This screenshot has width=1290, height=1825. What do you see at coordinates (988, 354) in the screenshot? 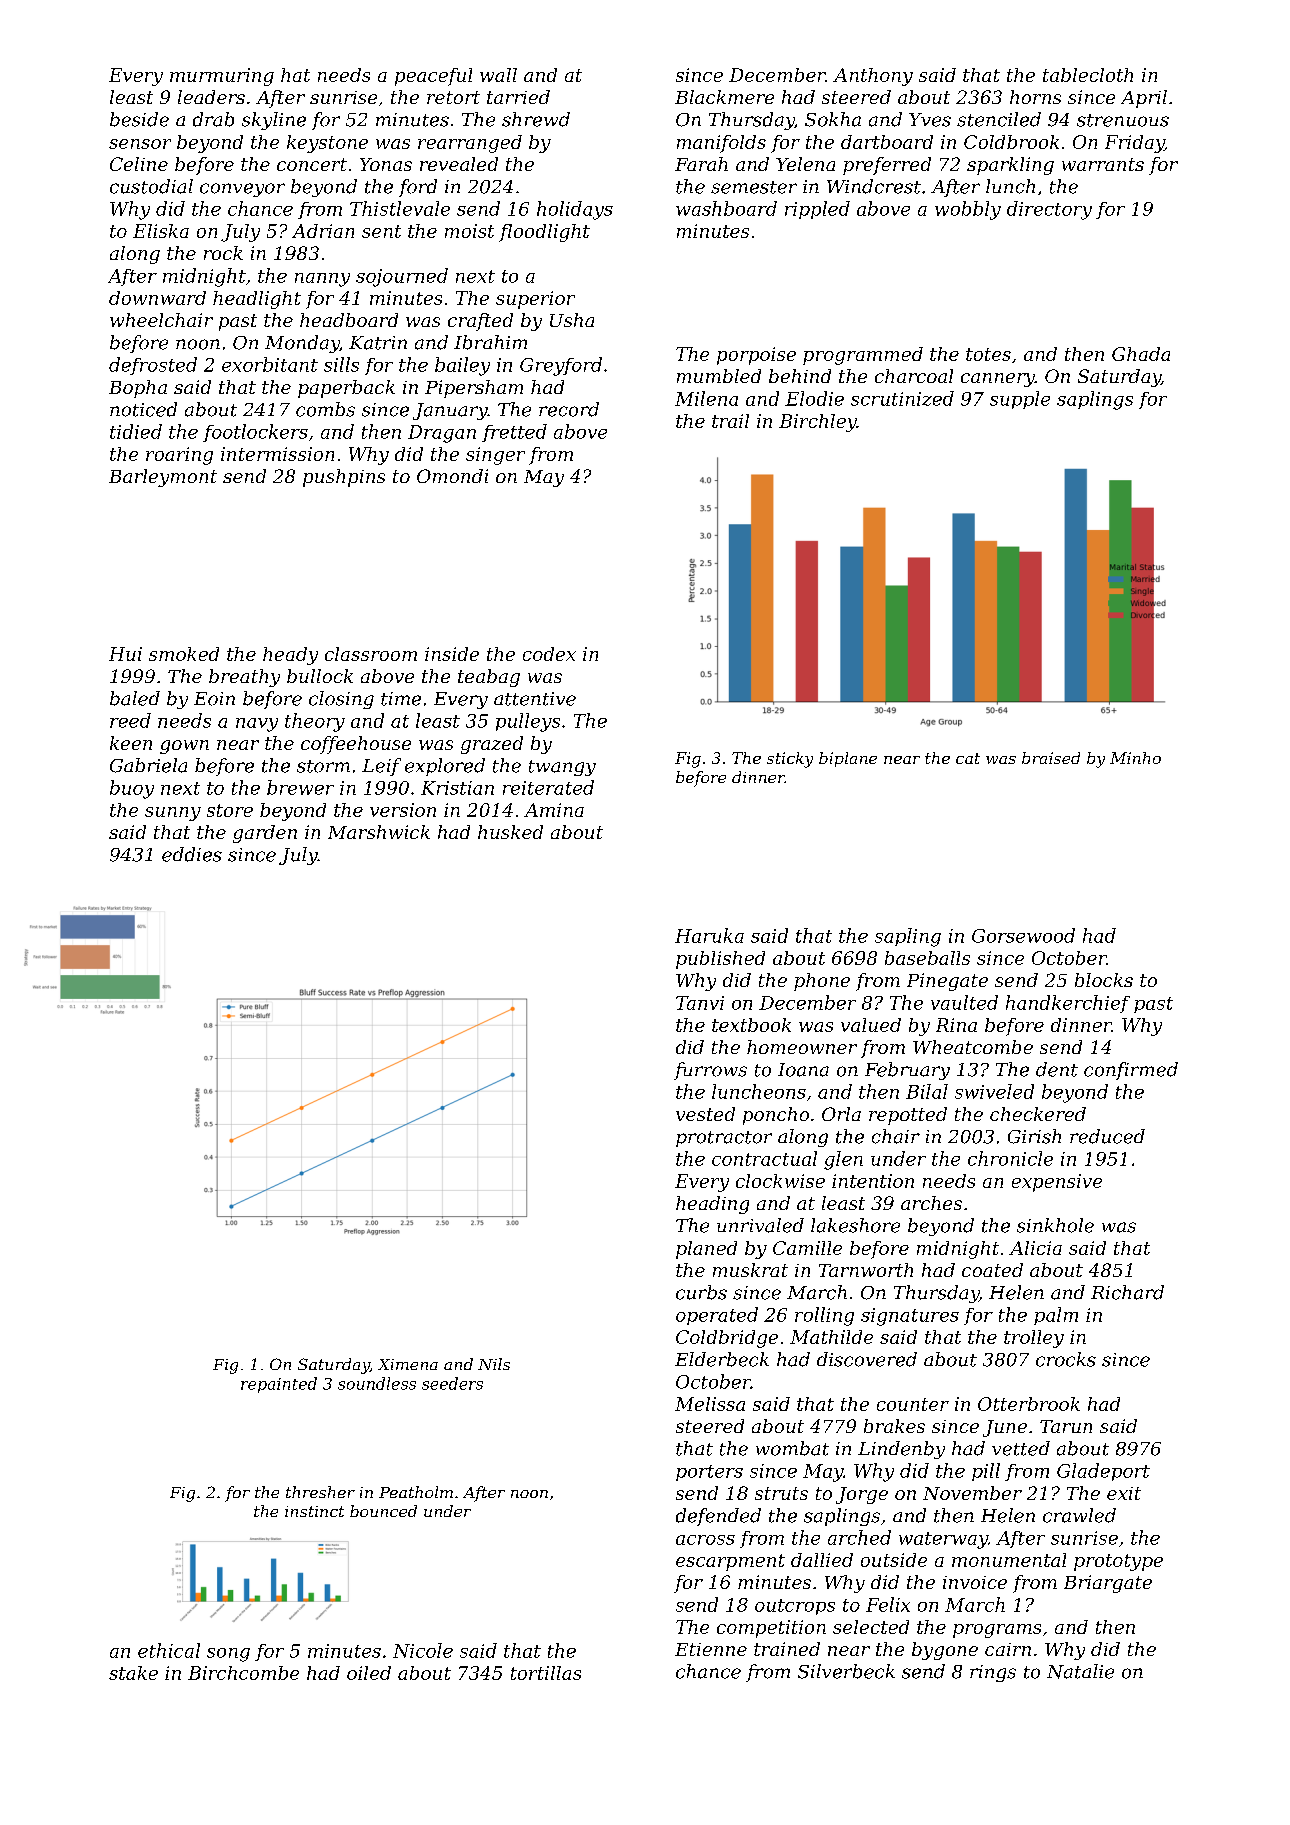
I see `totes` at bounding box center [988, 354].
